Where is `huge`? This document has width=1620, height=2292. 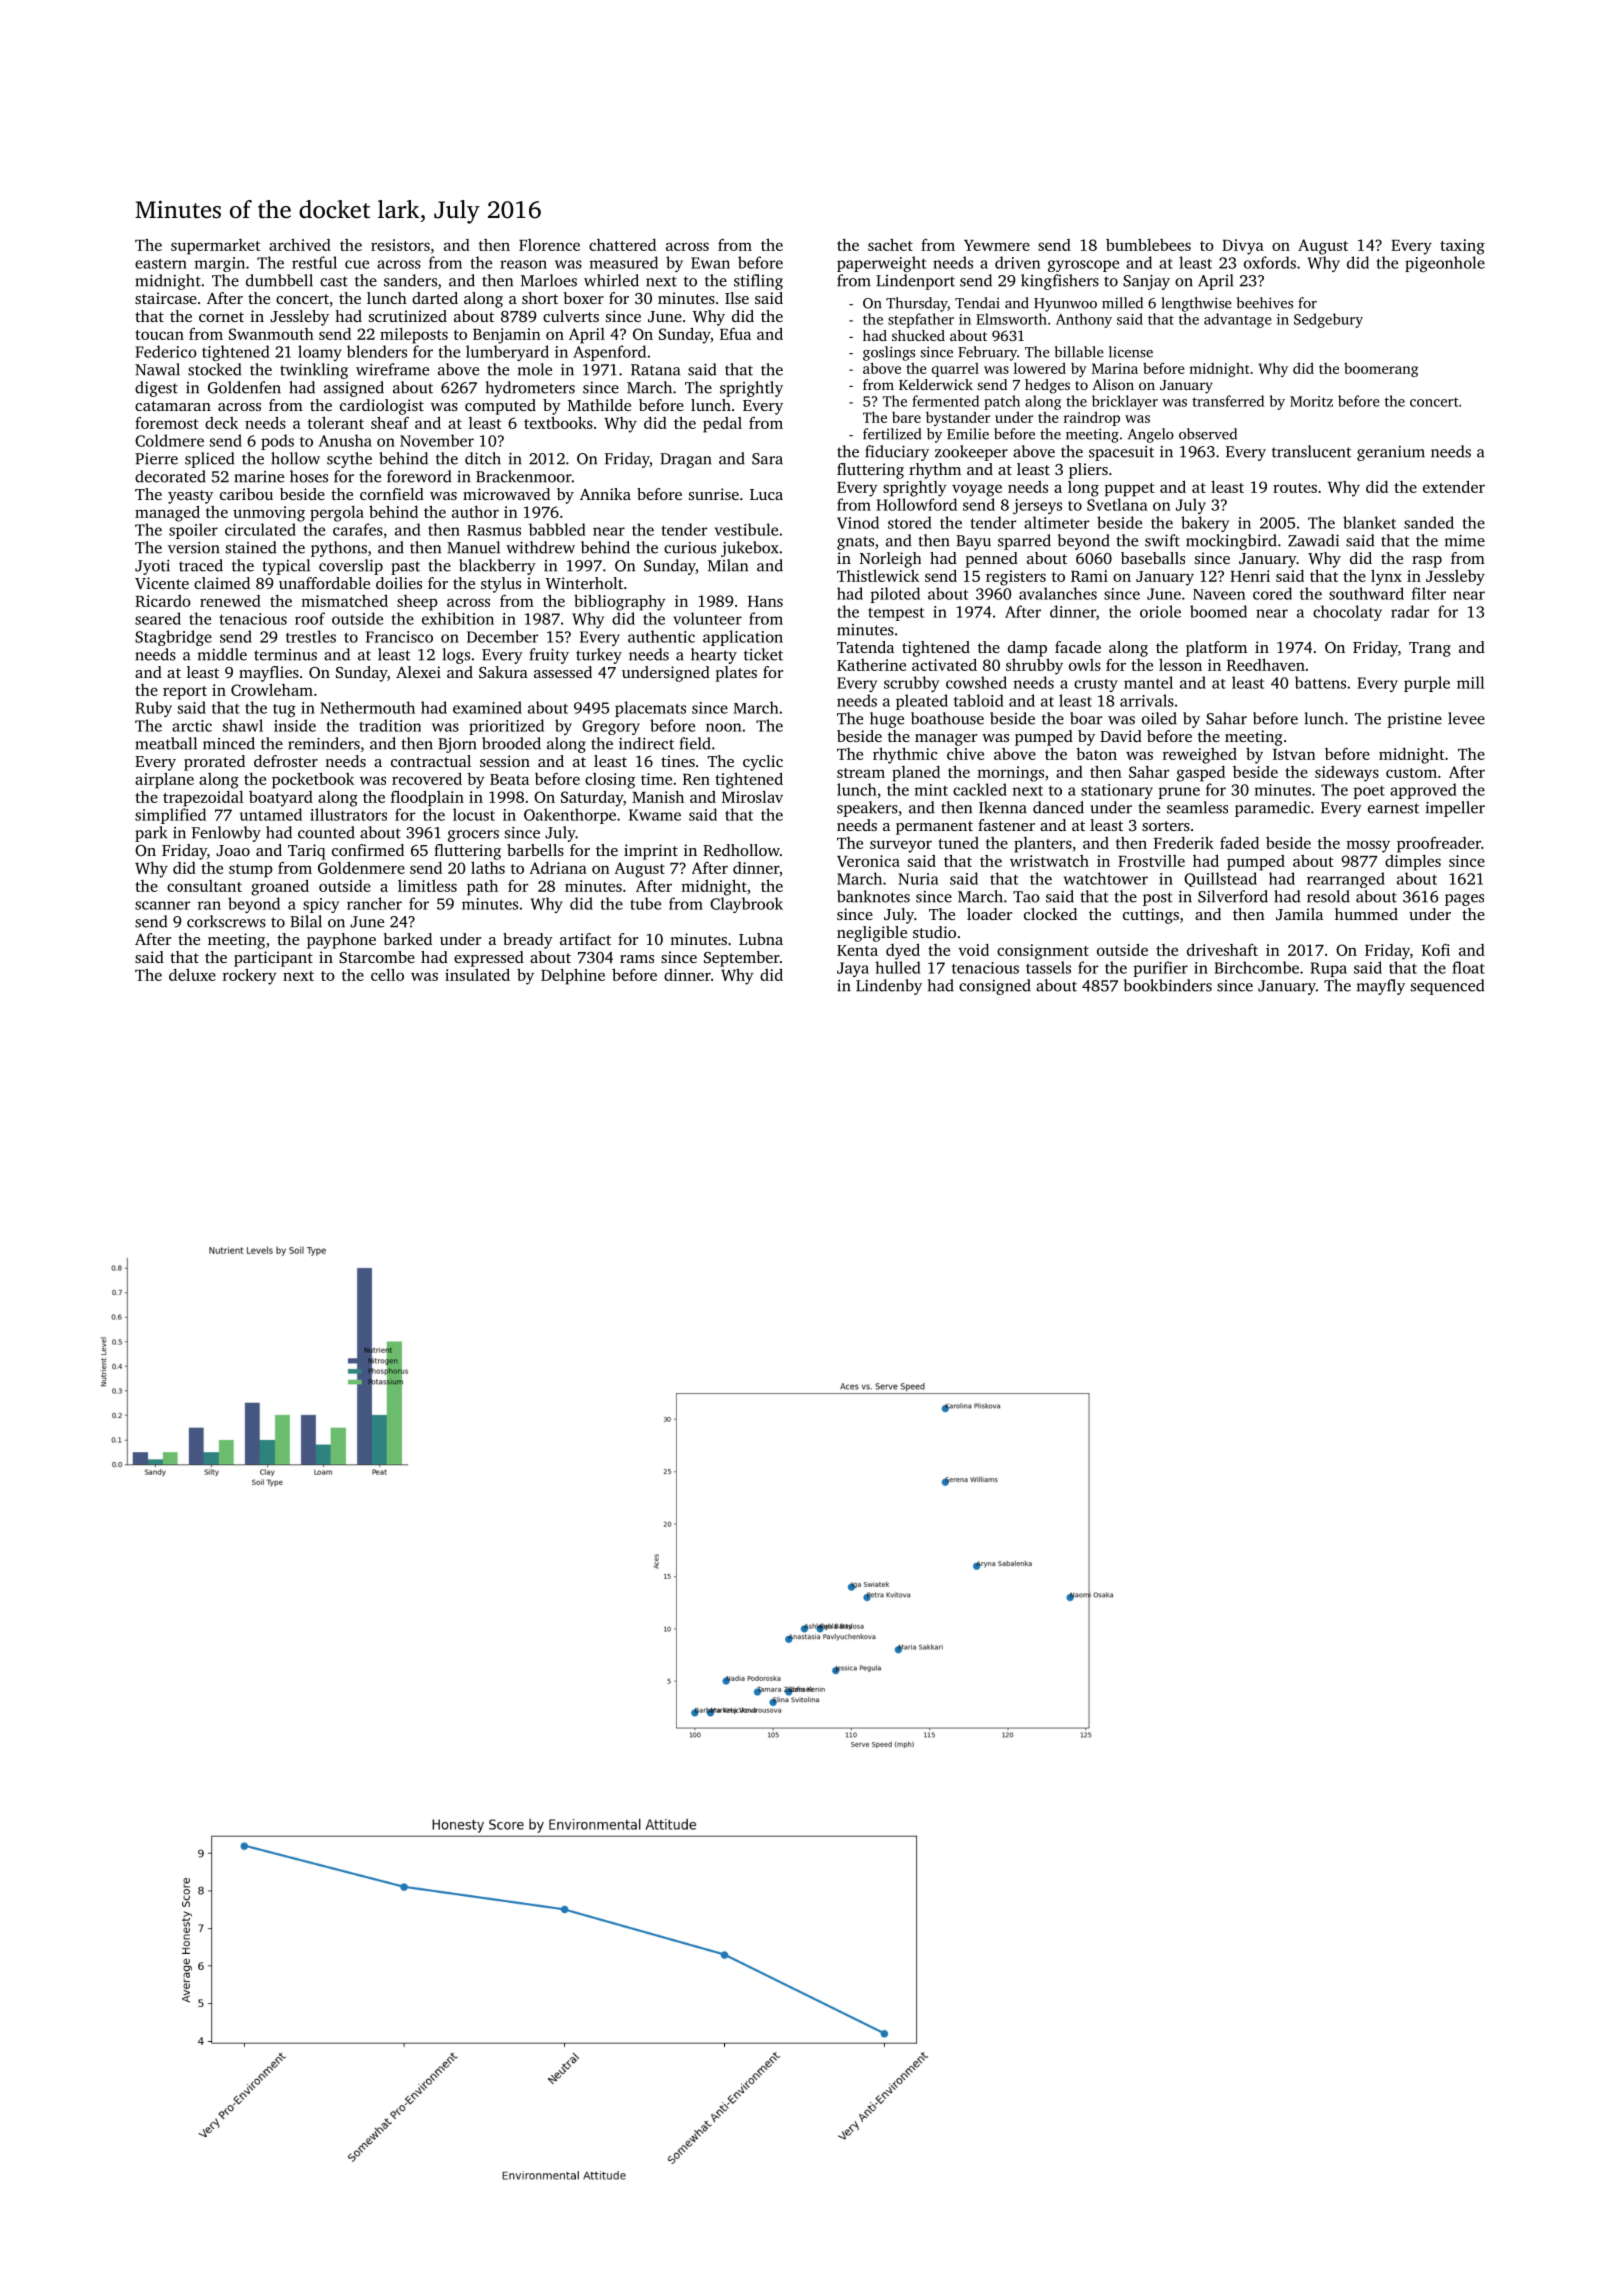 huge is located at coordinates (887, 720).
